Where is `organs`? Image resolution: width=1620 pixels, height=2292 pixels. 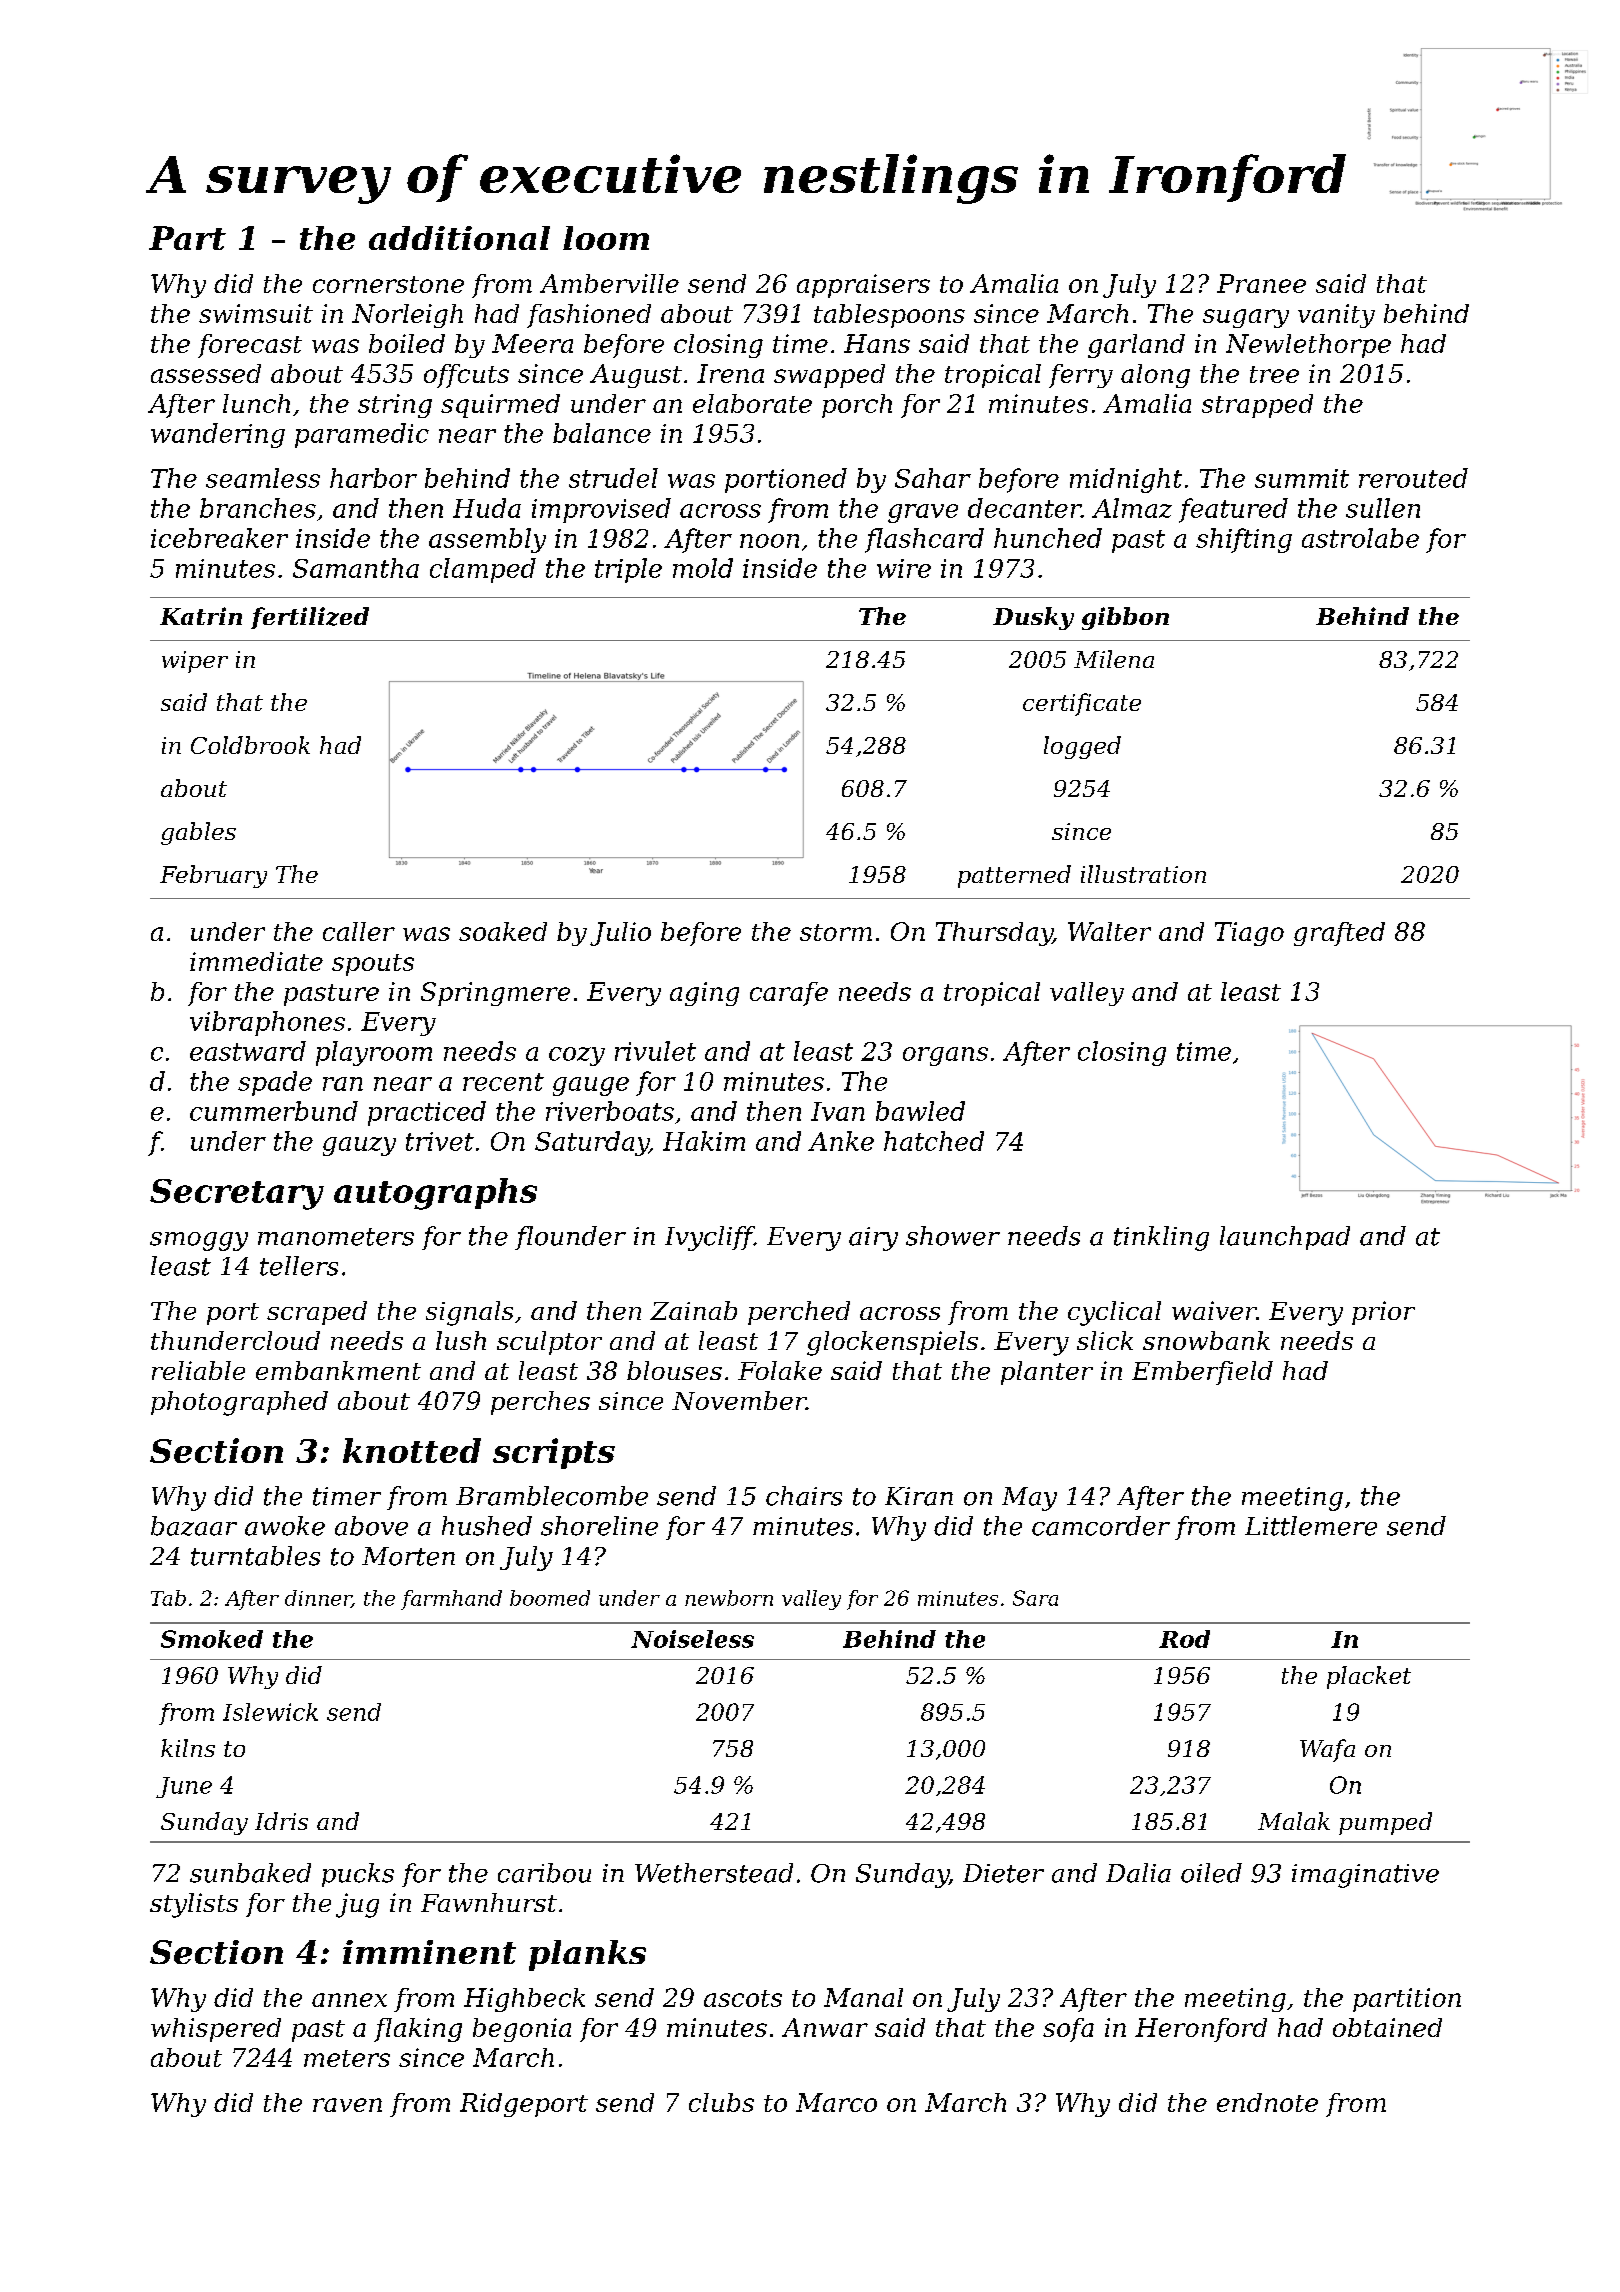 organs is located at coordinates (945, 1056).
